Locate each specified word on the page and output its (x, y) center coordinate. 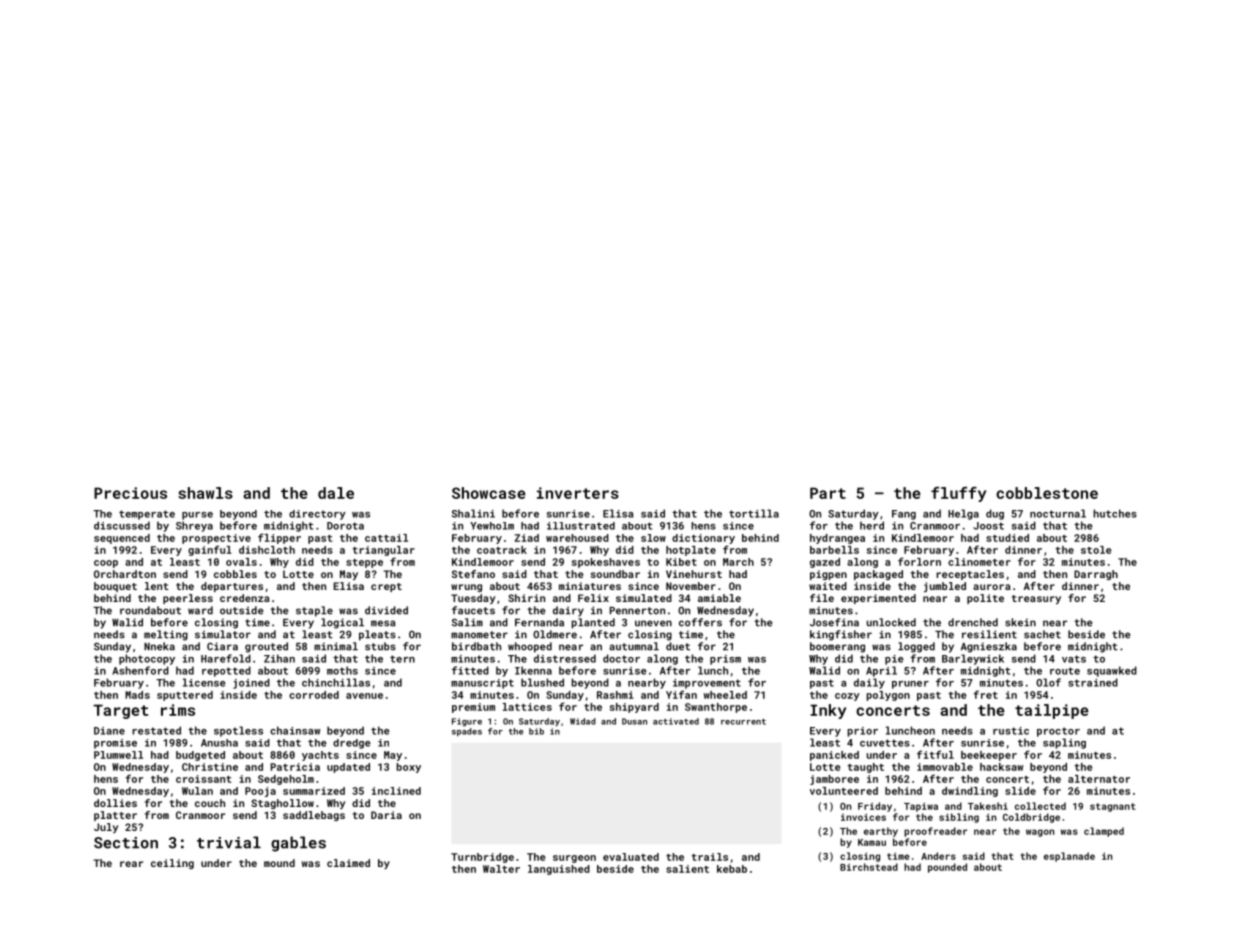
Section (126, 843)
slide (1020, 791)
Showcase (489, 493)
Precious (130, 493)
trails (709, 857)
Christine (210, 767)
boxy (409, 768)
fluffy (958, 494)
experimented (878, 599)
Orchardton (125, 574)
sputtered (185, 696)
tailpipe (1052, 711)
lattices (527, 707)
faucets (473, 610)
